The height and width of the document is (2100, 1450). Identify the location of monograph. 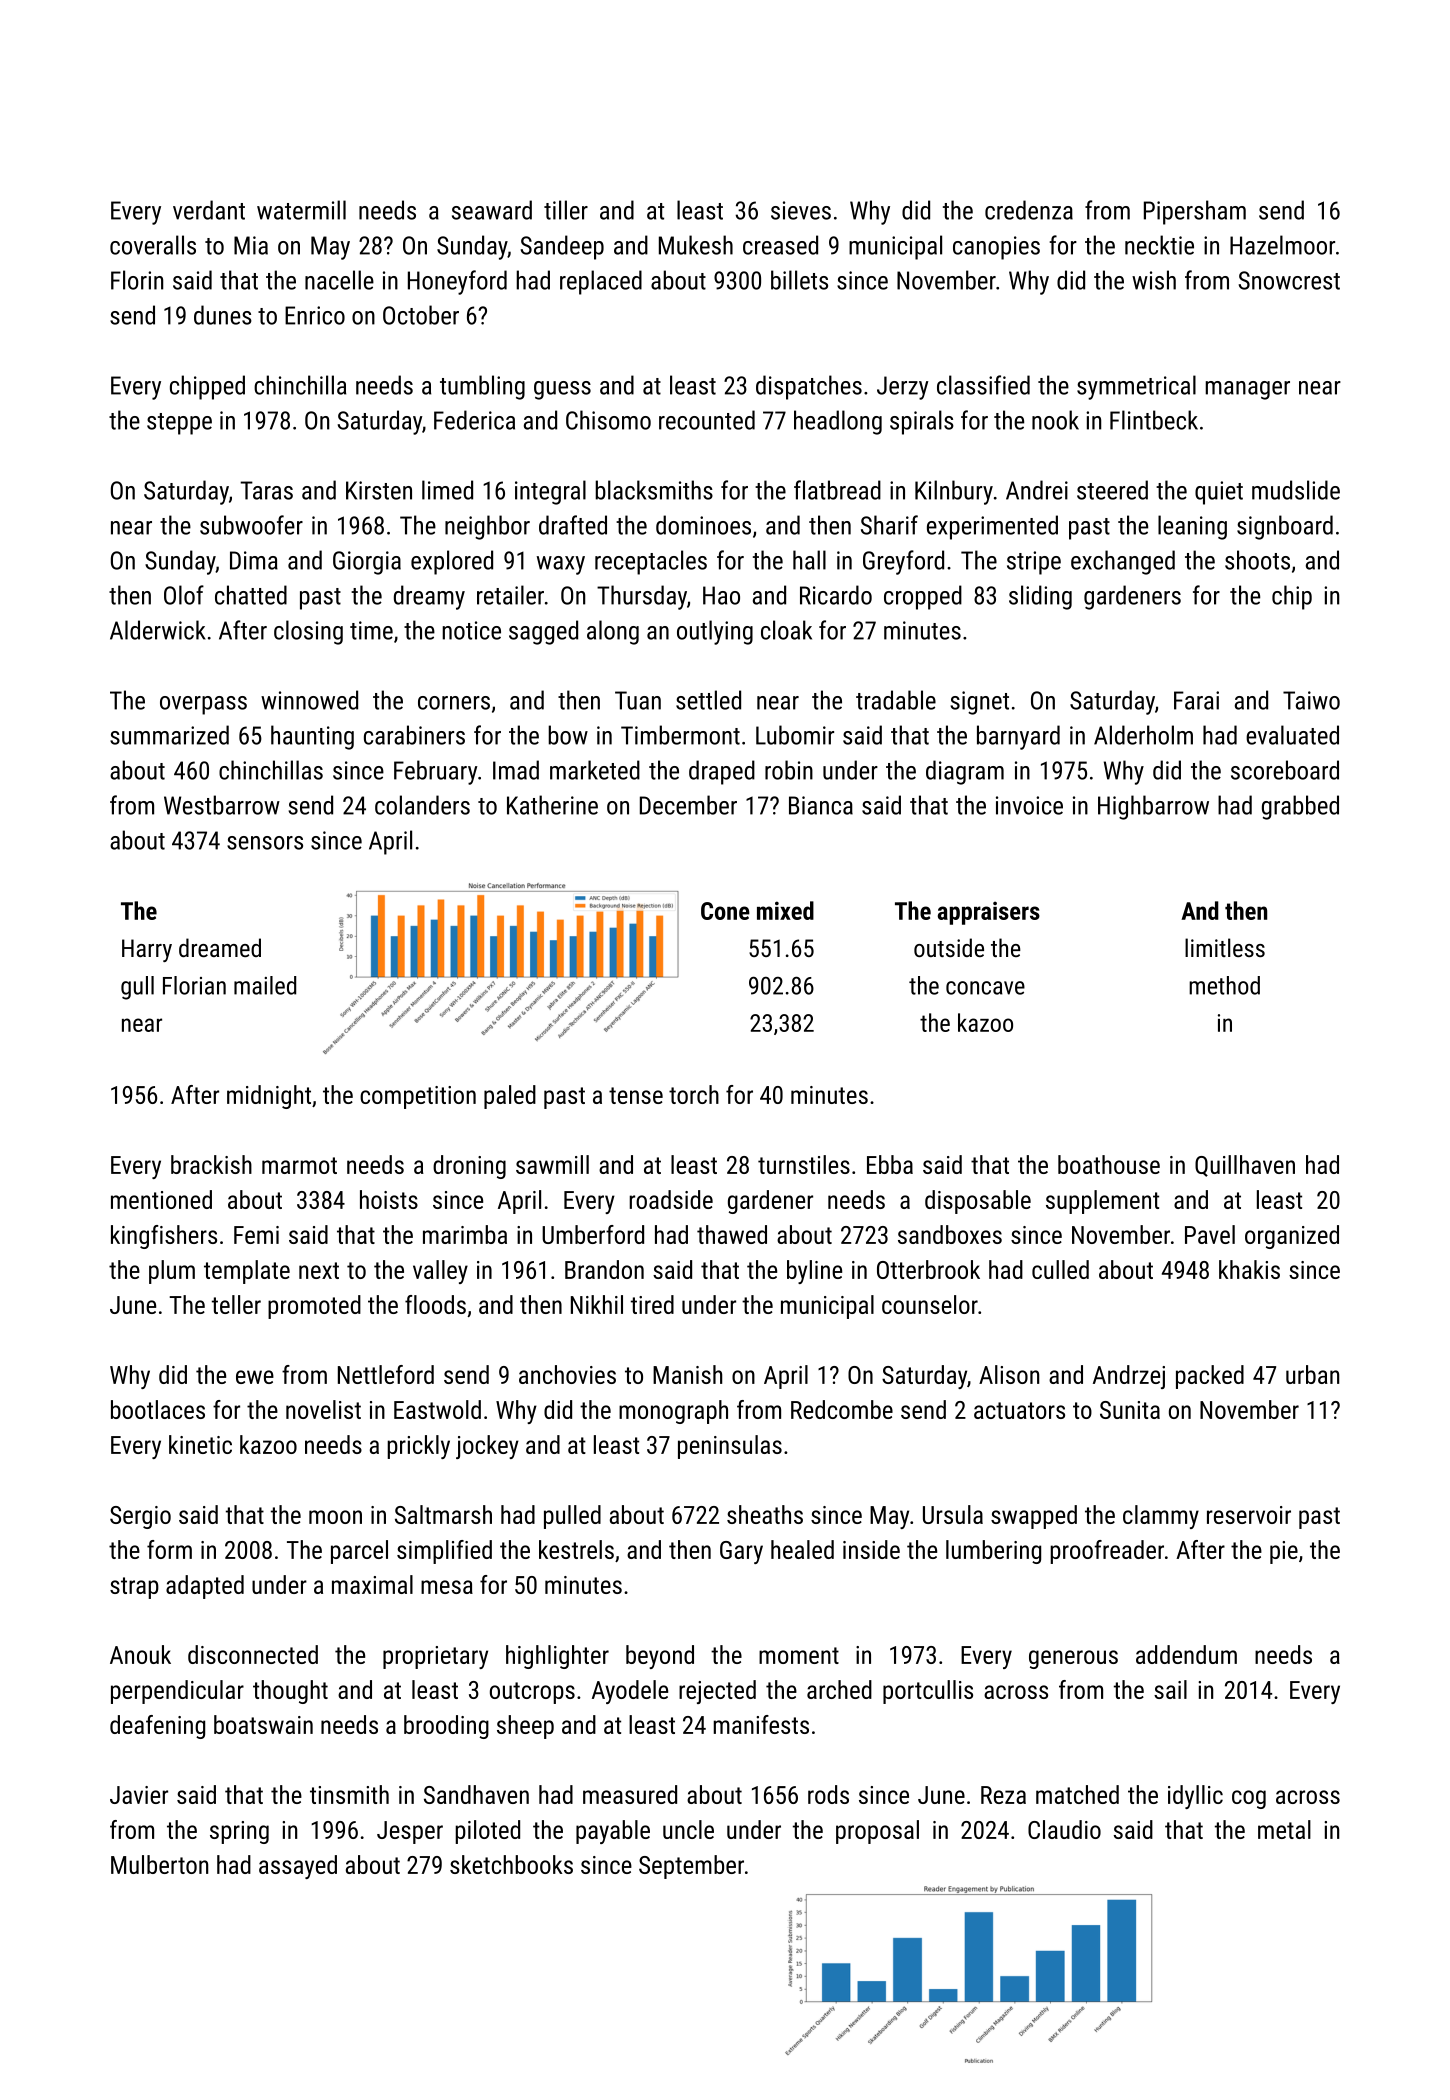
(673, 1412).
